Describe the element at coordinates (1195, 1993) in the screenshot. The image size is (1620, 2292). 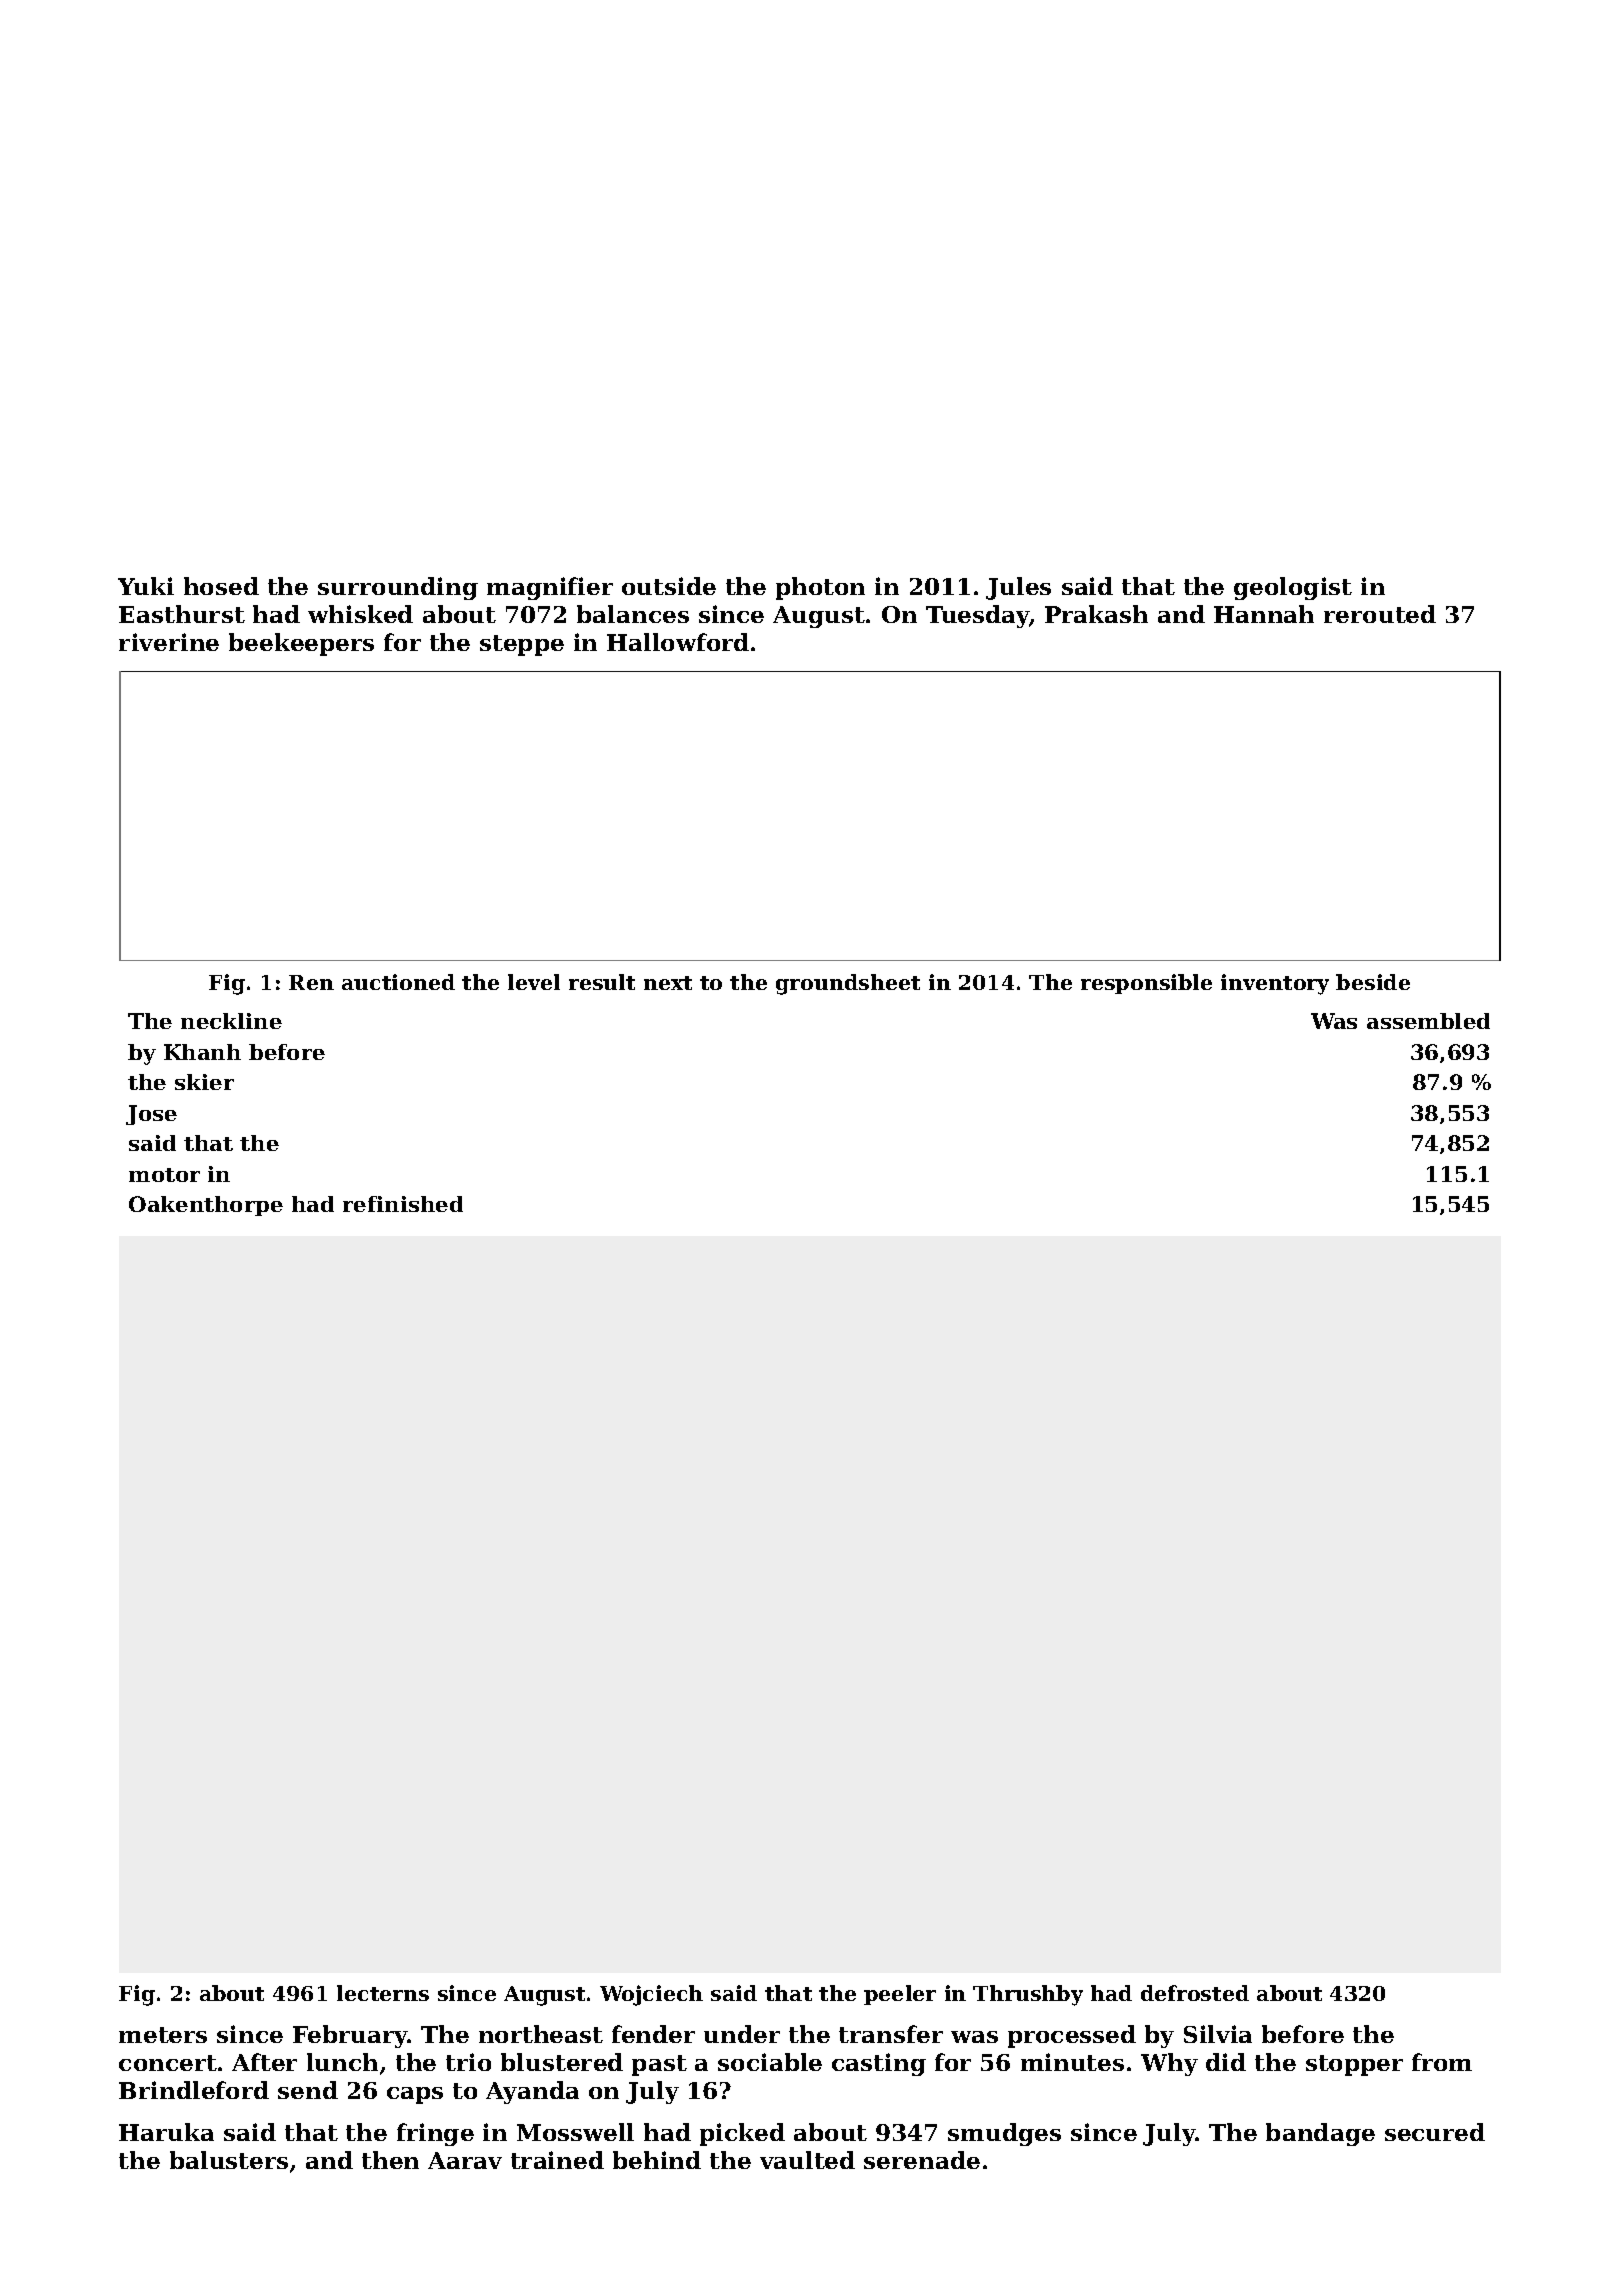
I see `defrosted` at that location.
